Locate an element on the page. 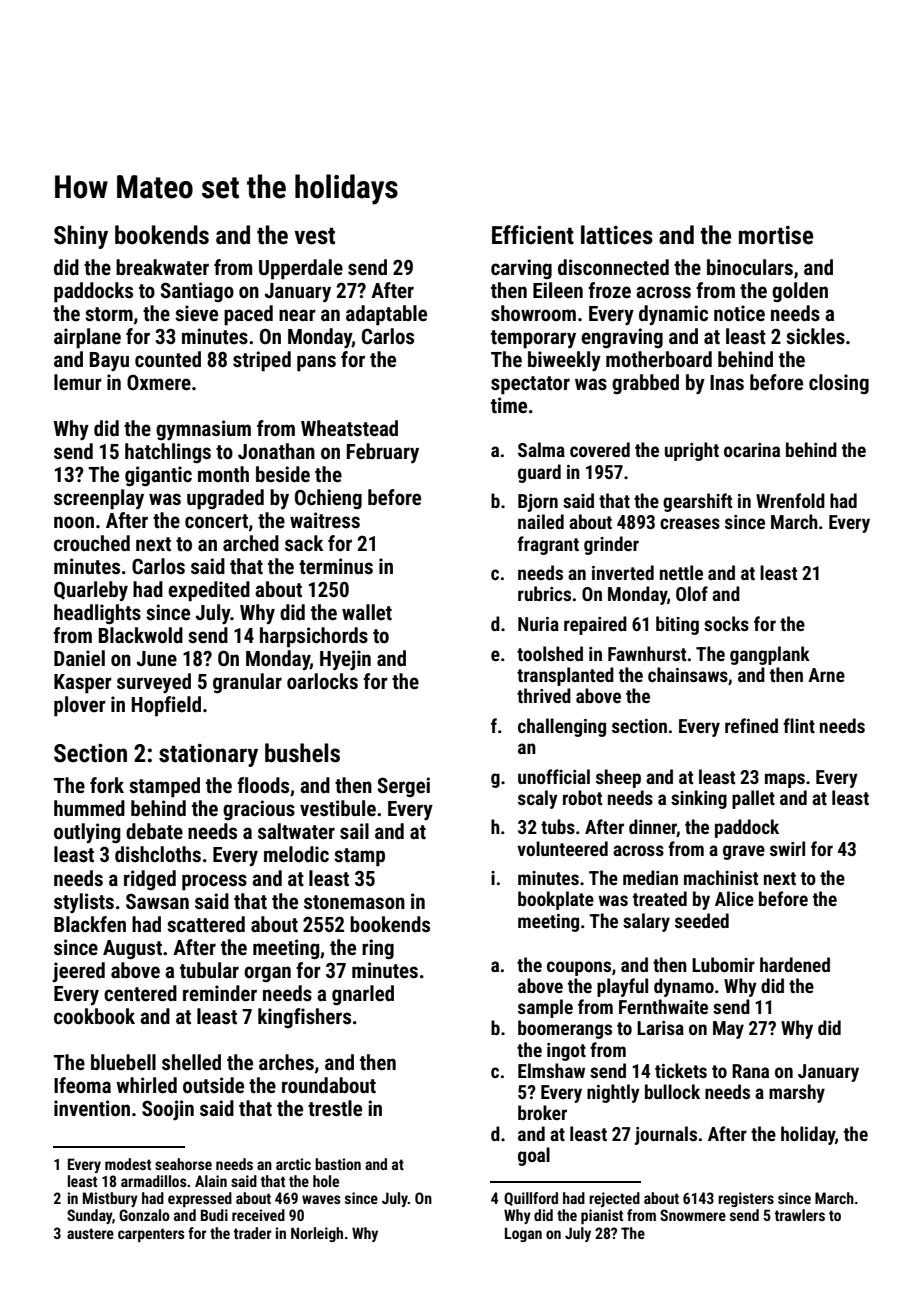 This page has height=1311, width=924. Inas is located at coordinates (727, 383).
